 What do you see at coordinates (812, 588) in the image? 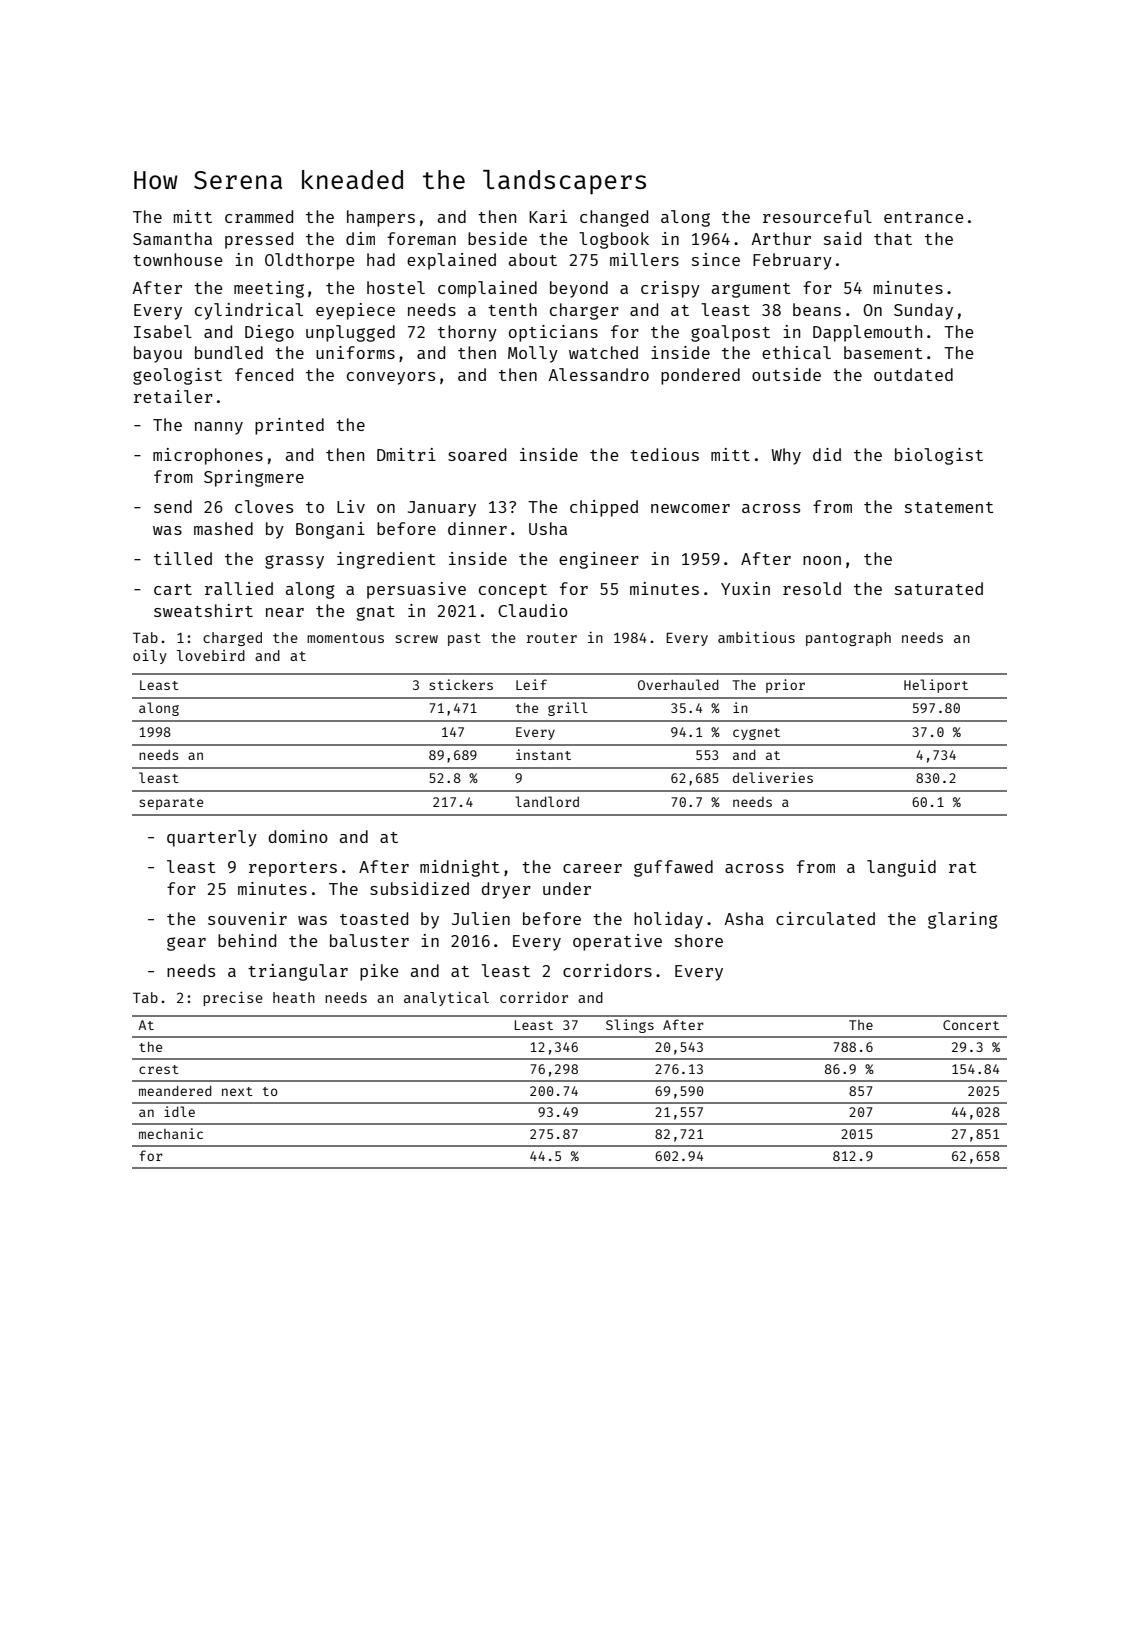
I see `resold` at bounding box center [812, 588].
